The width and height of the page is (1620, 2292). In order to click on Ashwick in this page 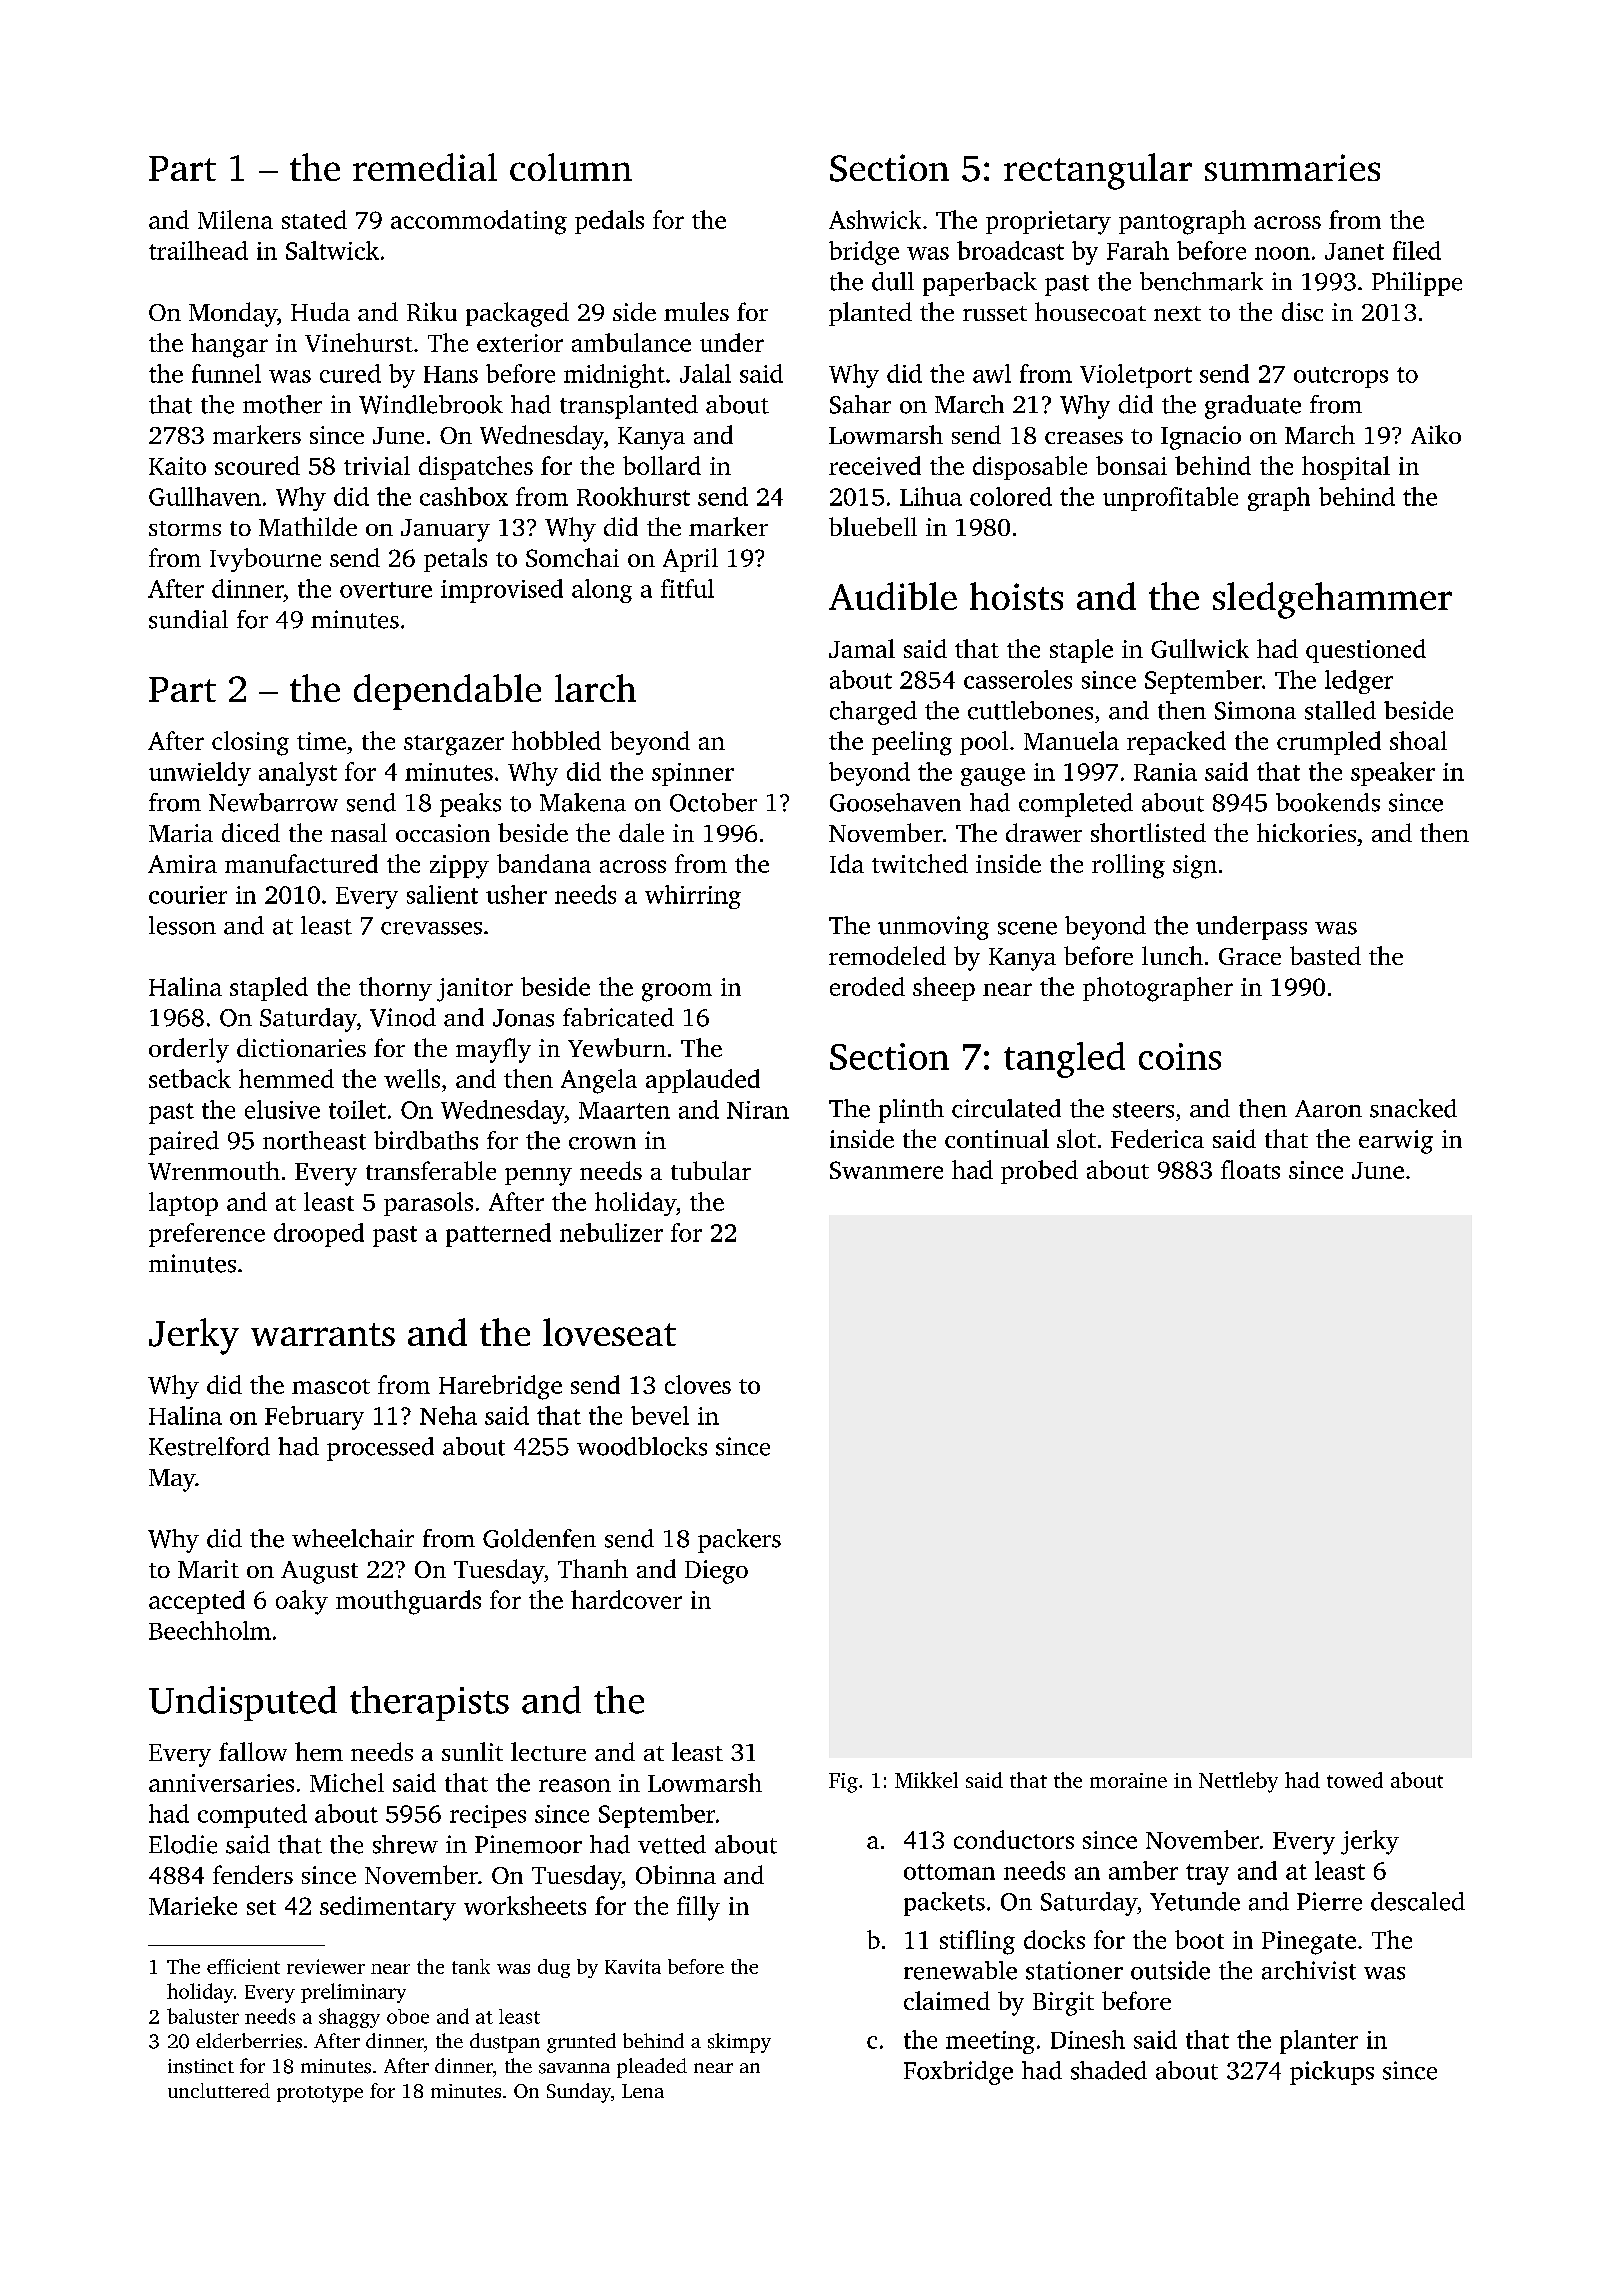, I will do `click(875, 219)`.
